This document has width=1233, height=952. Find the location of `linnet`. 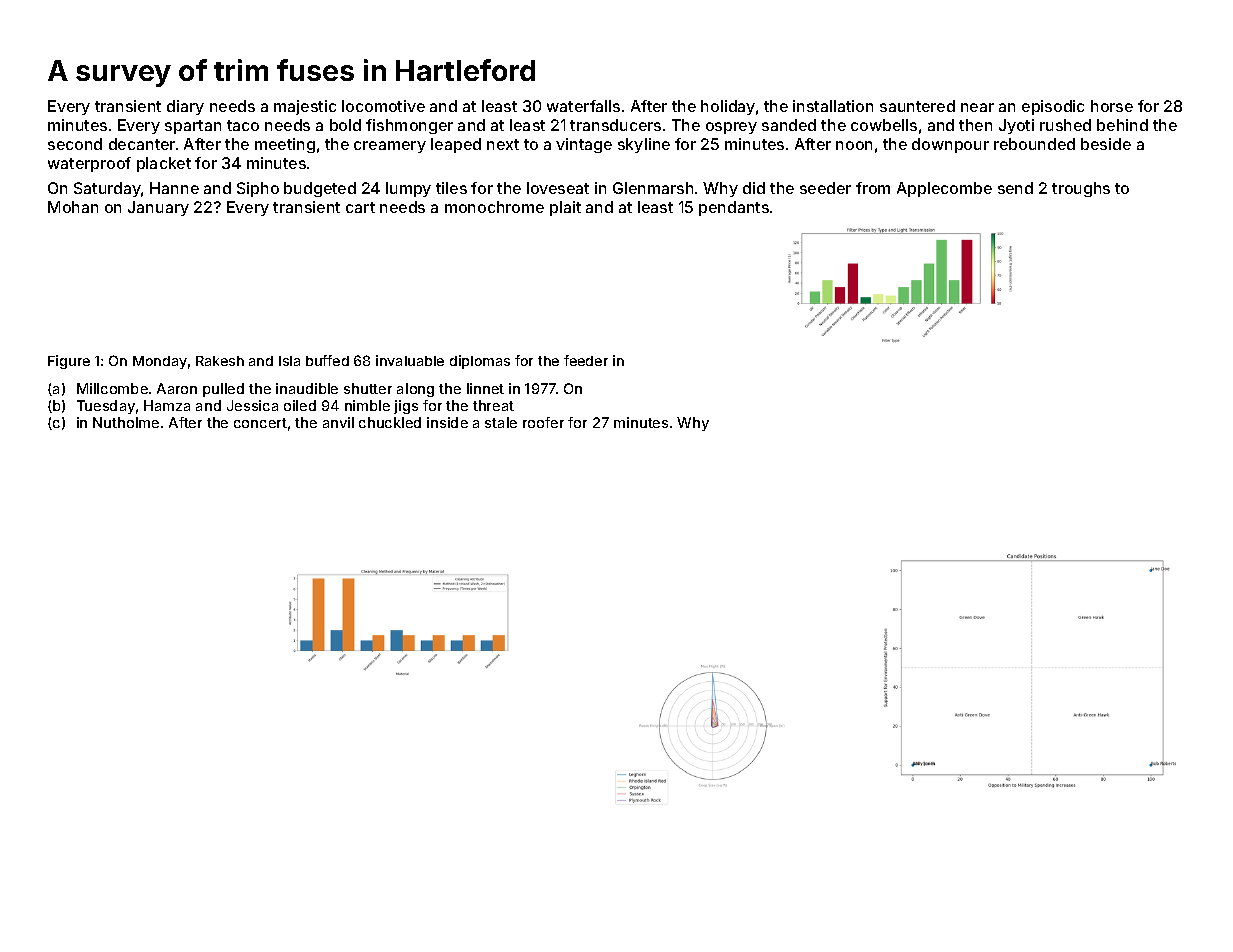

linnet is located at coordinates (485, 388).
